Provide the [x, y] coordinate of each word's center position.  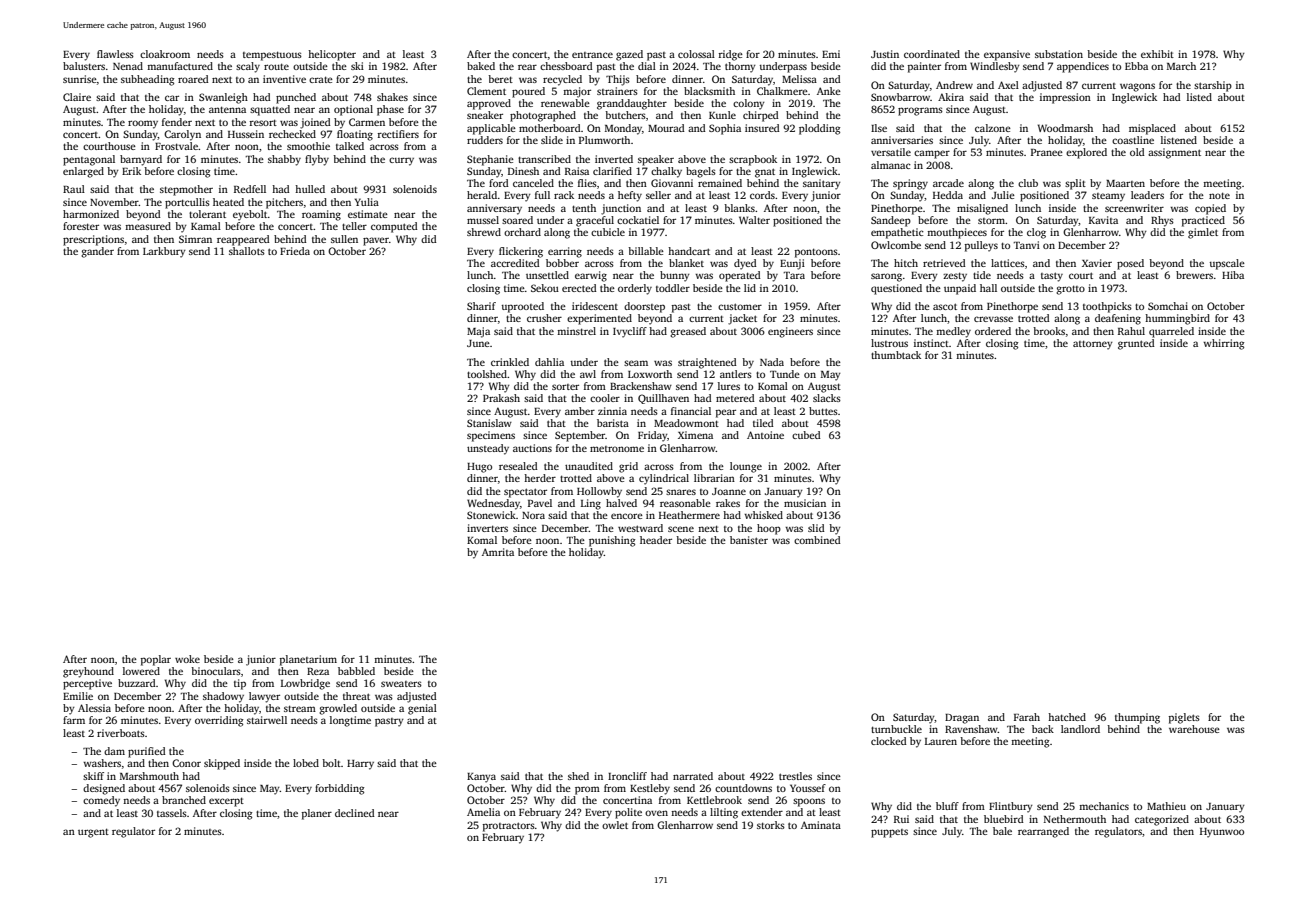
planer [317, 814]
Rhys [1162, 221]
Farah [1027, 717]
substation [1059, 54]
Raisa [577, 171]
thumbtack [896, 355]
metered [735, 398]
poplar [156, 660]
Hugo [479, 468]
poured [528, 92]
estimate [368, 214]
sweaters [401, 684]
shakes [392, 97]
